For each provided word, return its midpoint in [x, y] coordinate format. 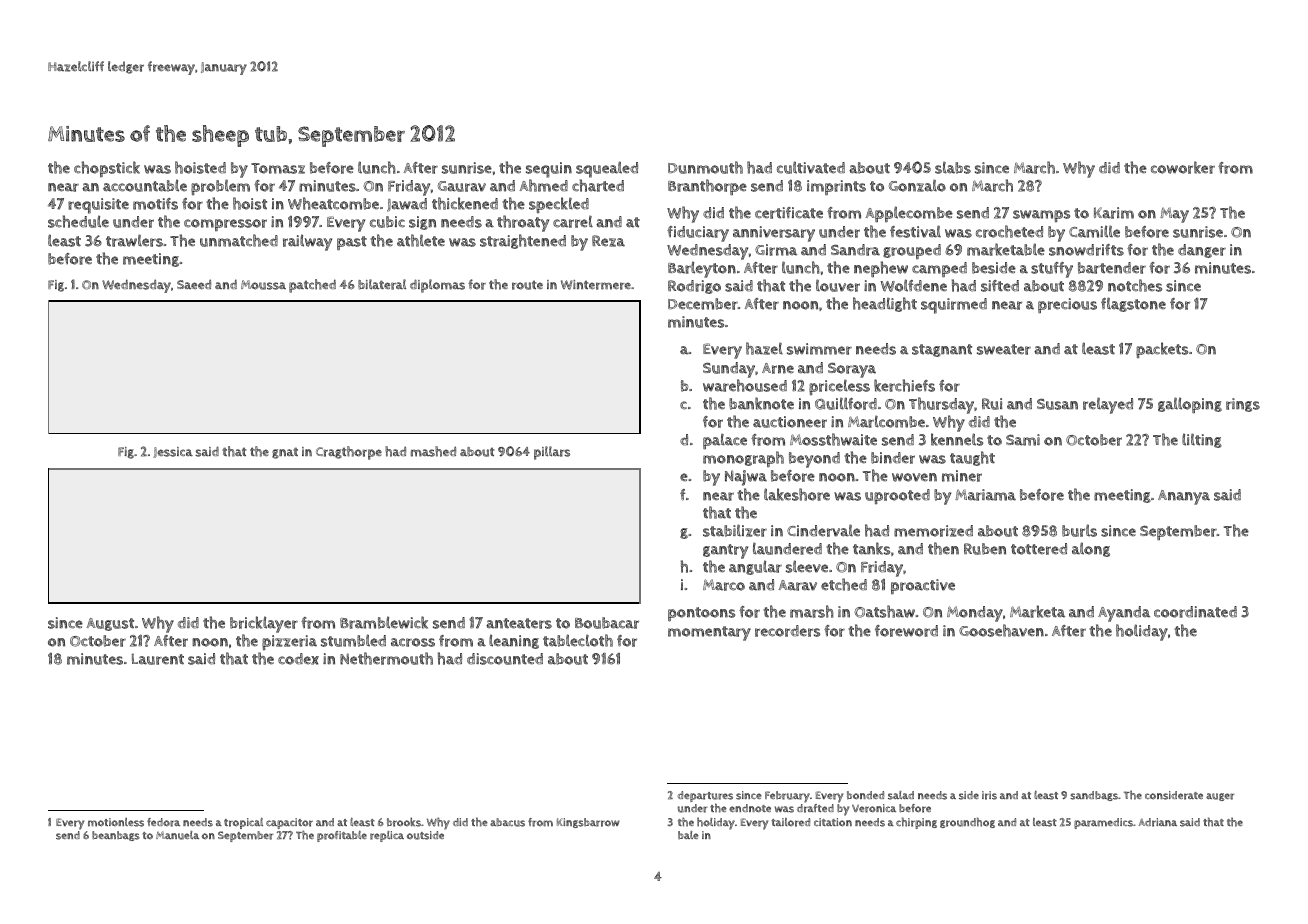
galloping [1190, 405]
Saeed [194, 284]
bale [688, 835]
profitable [342, 836]
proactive [923, 586]
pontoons [701, 614]
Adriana [1157, 822]
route [527, 285]
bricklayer [264, 624]
